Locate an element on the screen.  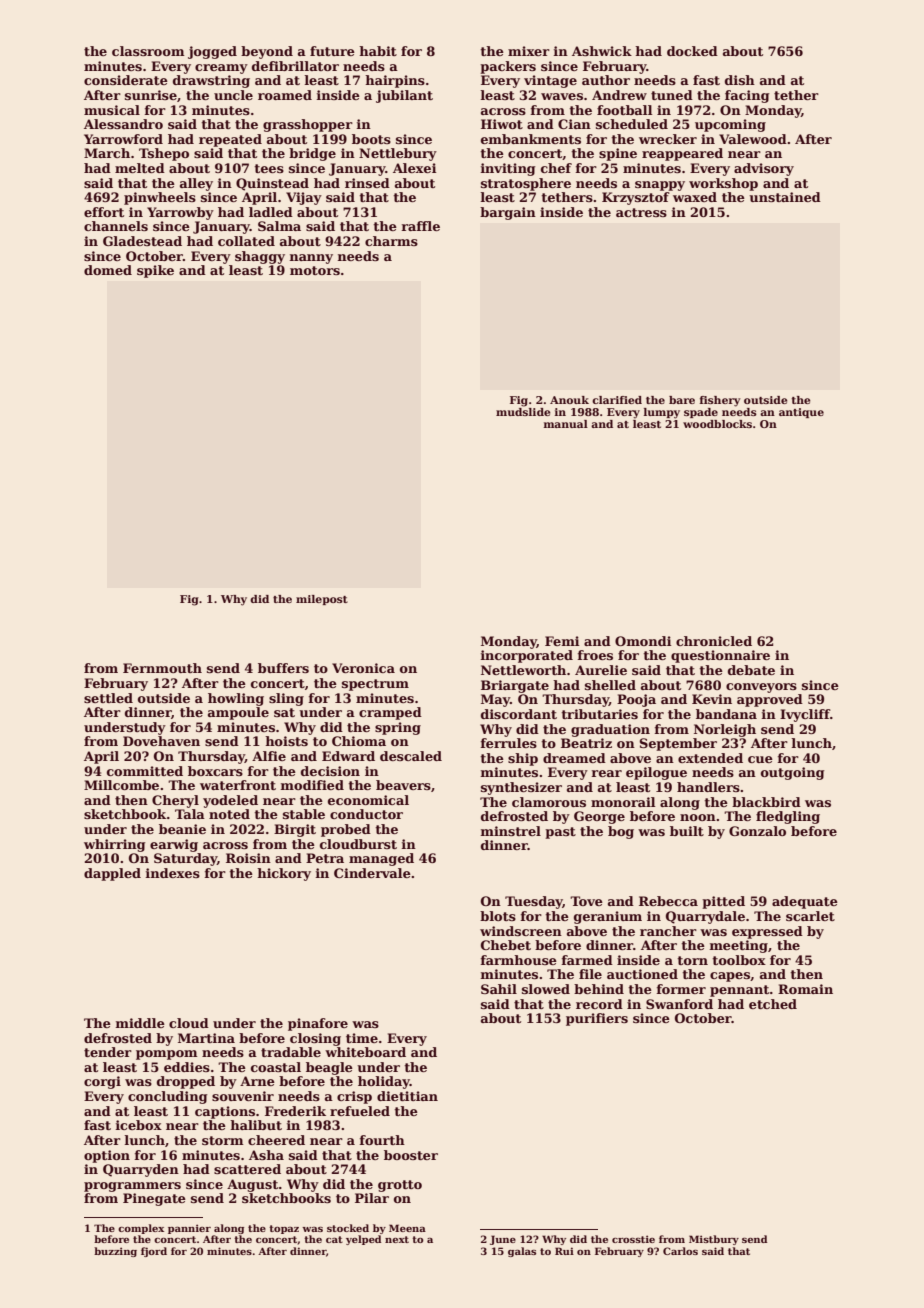
Femi is located at coordinates (562, 641).
